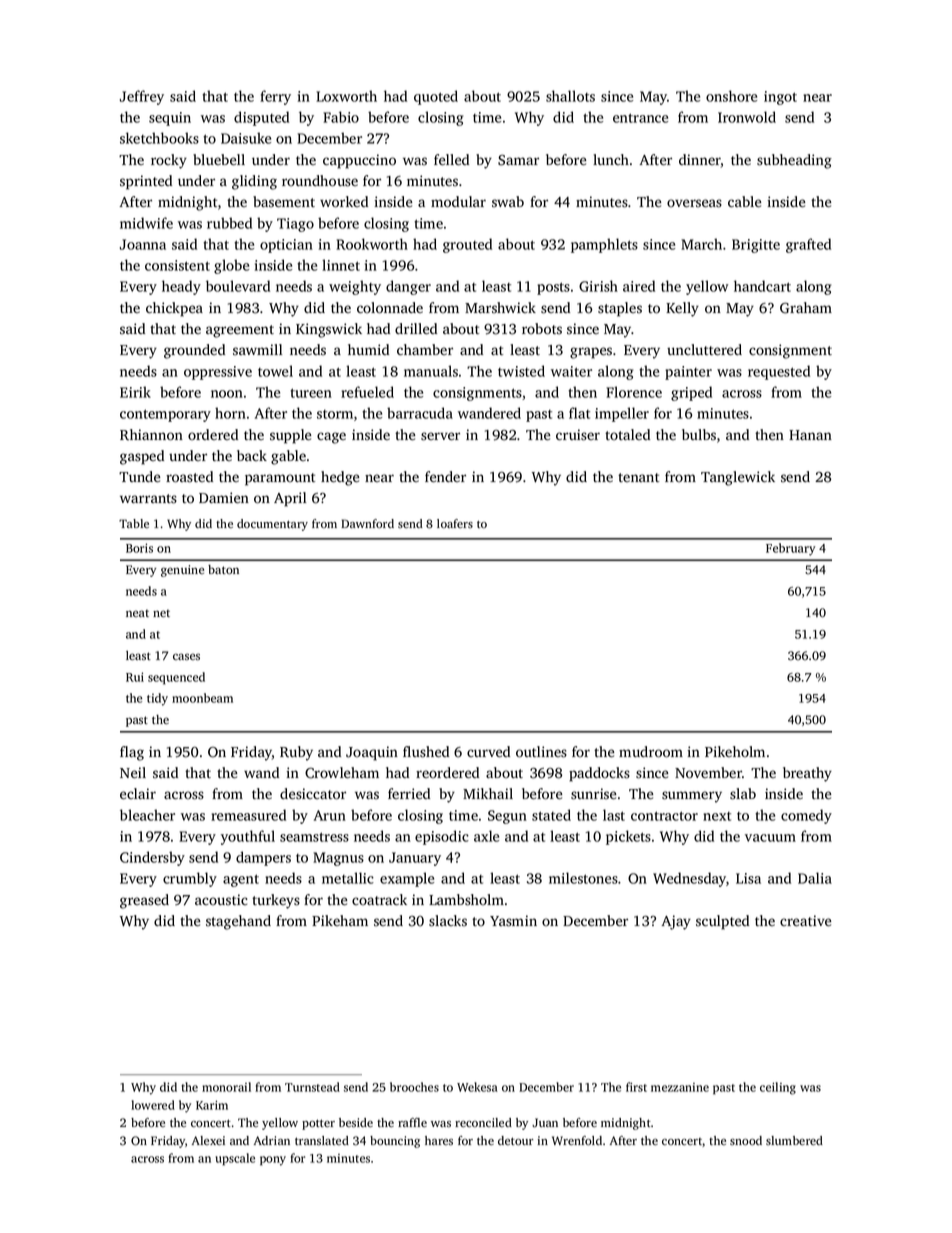 This screenshot has height=1233, width=952. Describe the element at coordinates (208, 1140) in the screenshot. I see `Alexei` at that location.
